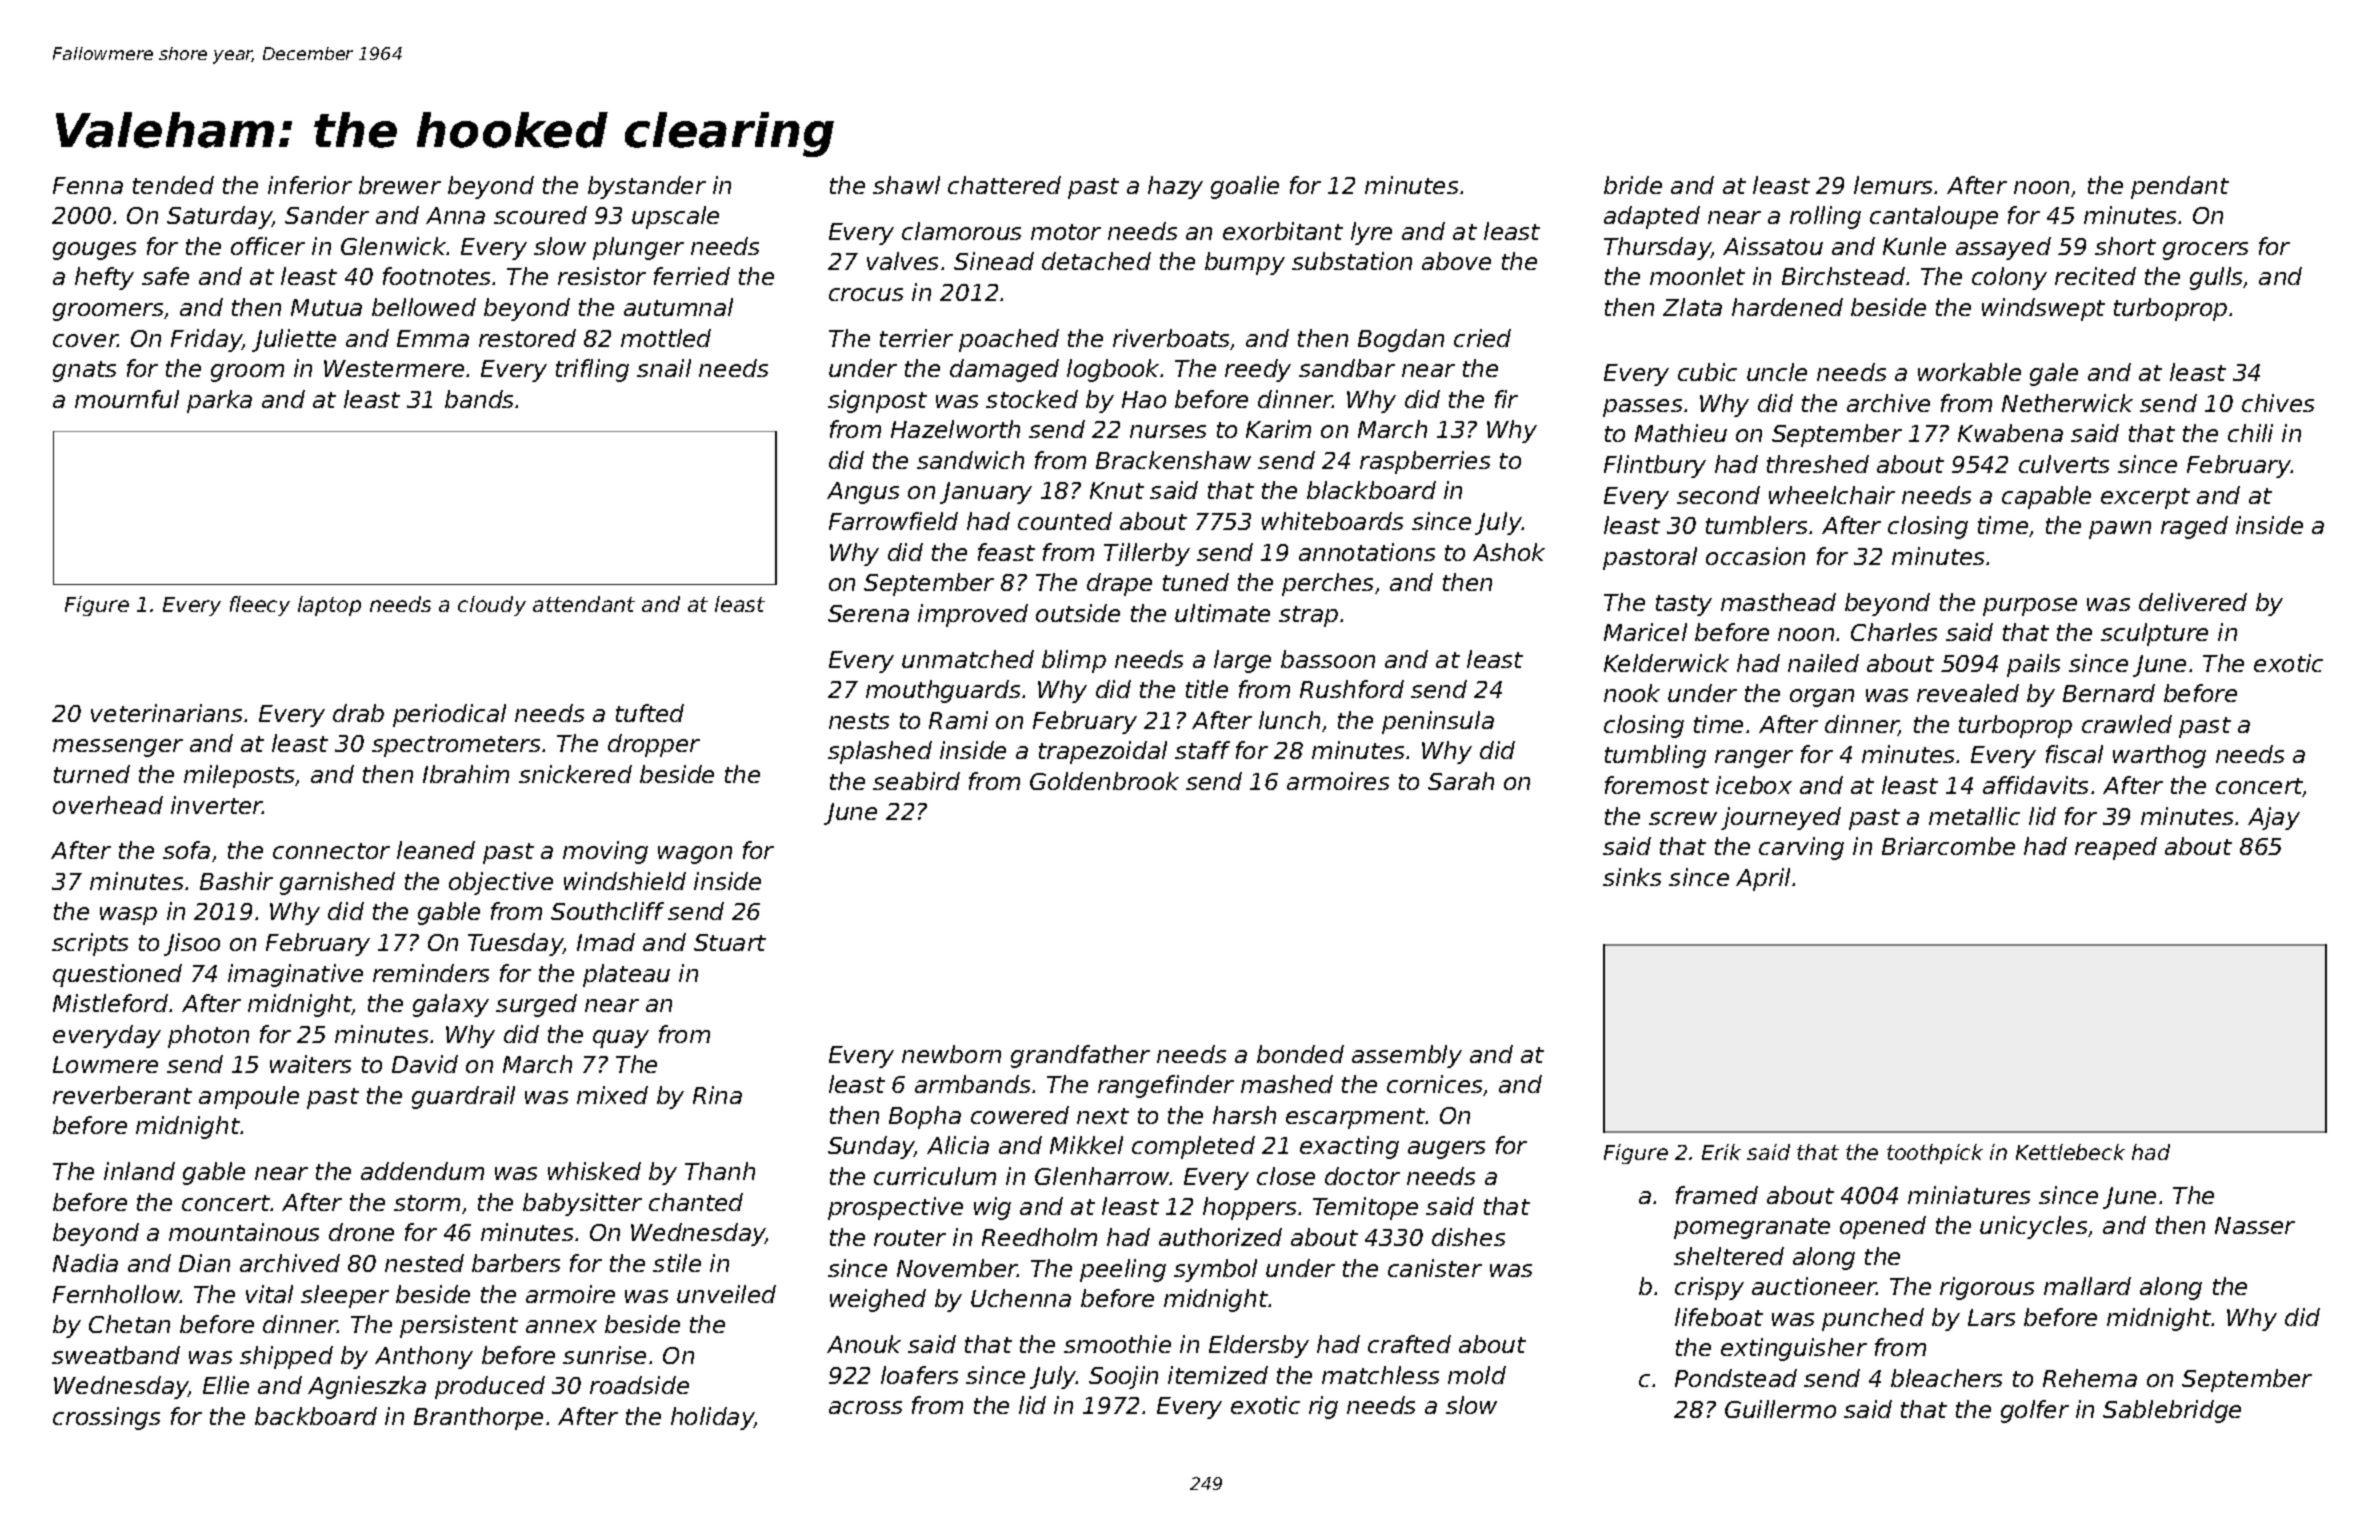  Describe the element at coordinates (1004, 185) in the page. I see `chattered` at that location.
